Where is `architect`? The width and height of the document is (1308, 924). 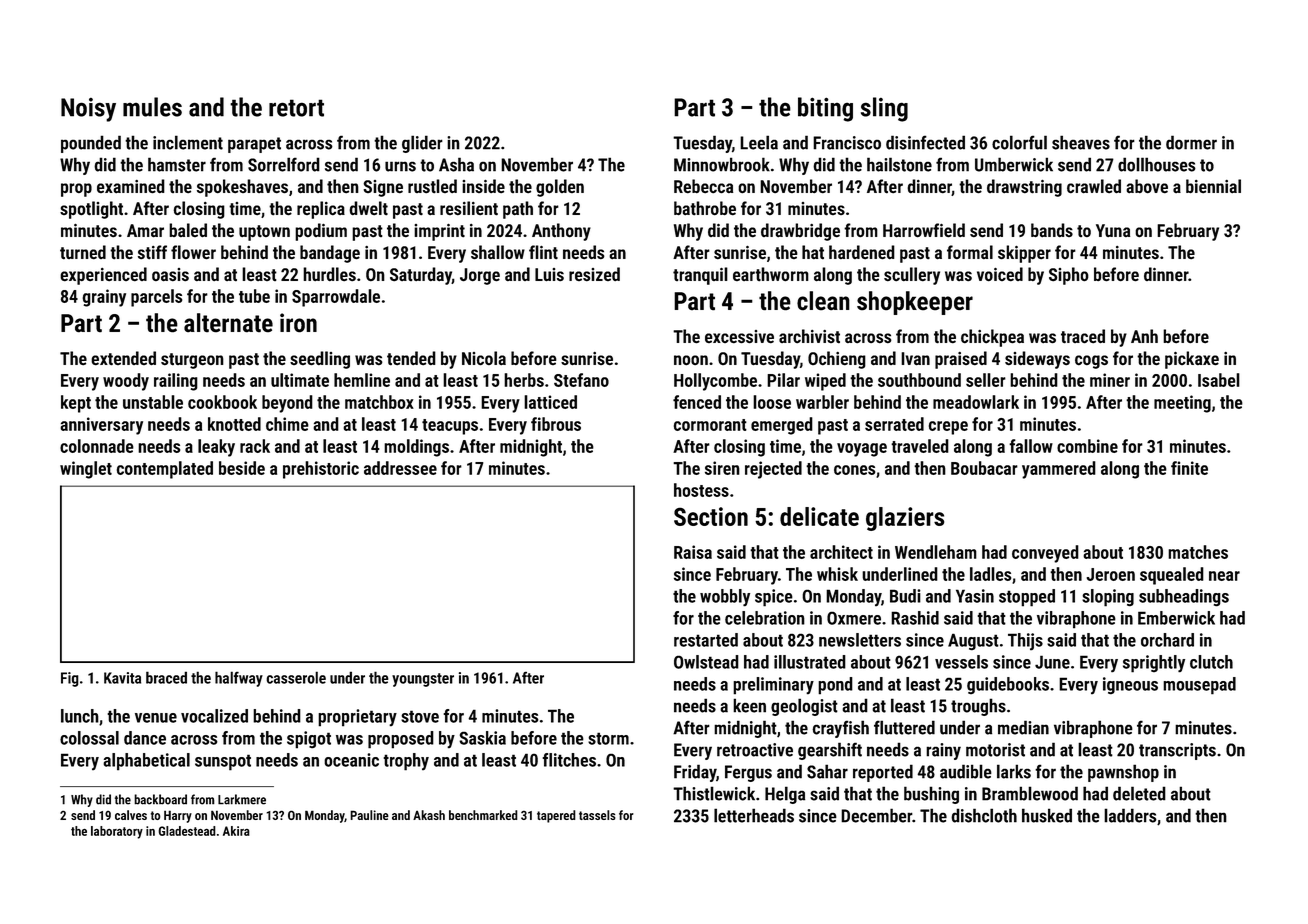
architect is located at coordinates (841, 552).
